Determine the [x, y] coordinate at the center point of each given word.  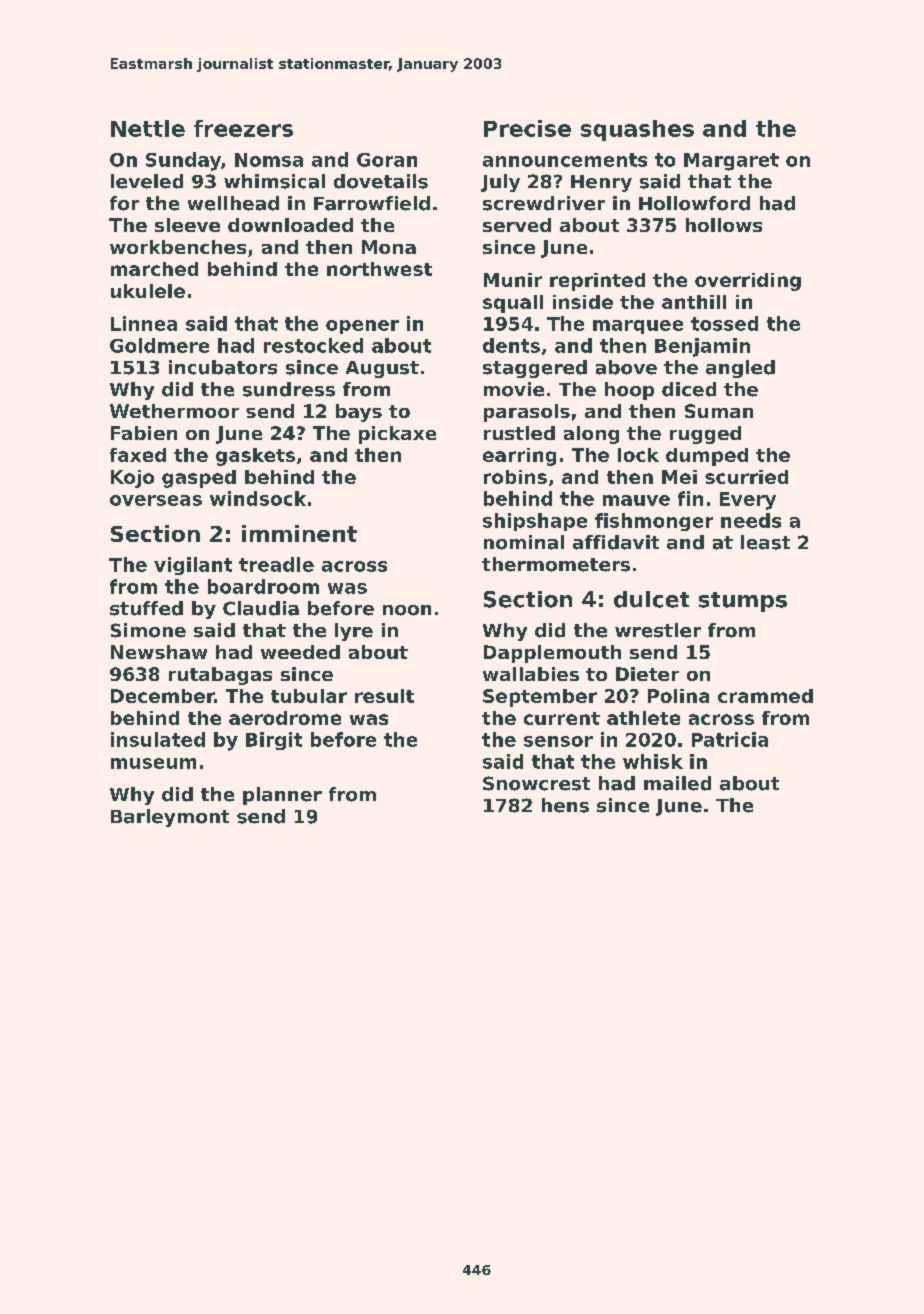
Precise [527, 128]
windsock [258, 498]
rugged [705, 435]
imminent [299, 533]
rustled [519, 433]
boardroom [263, 586]
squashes [637, 130]
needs [751, 520]
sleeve [187, 225]
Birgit [274, 741]
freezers [243, 128]
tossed [724, 323]
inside [583, 302]
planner [282, 796]
